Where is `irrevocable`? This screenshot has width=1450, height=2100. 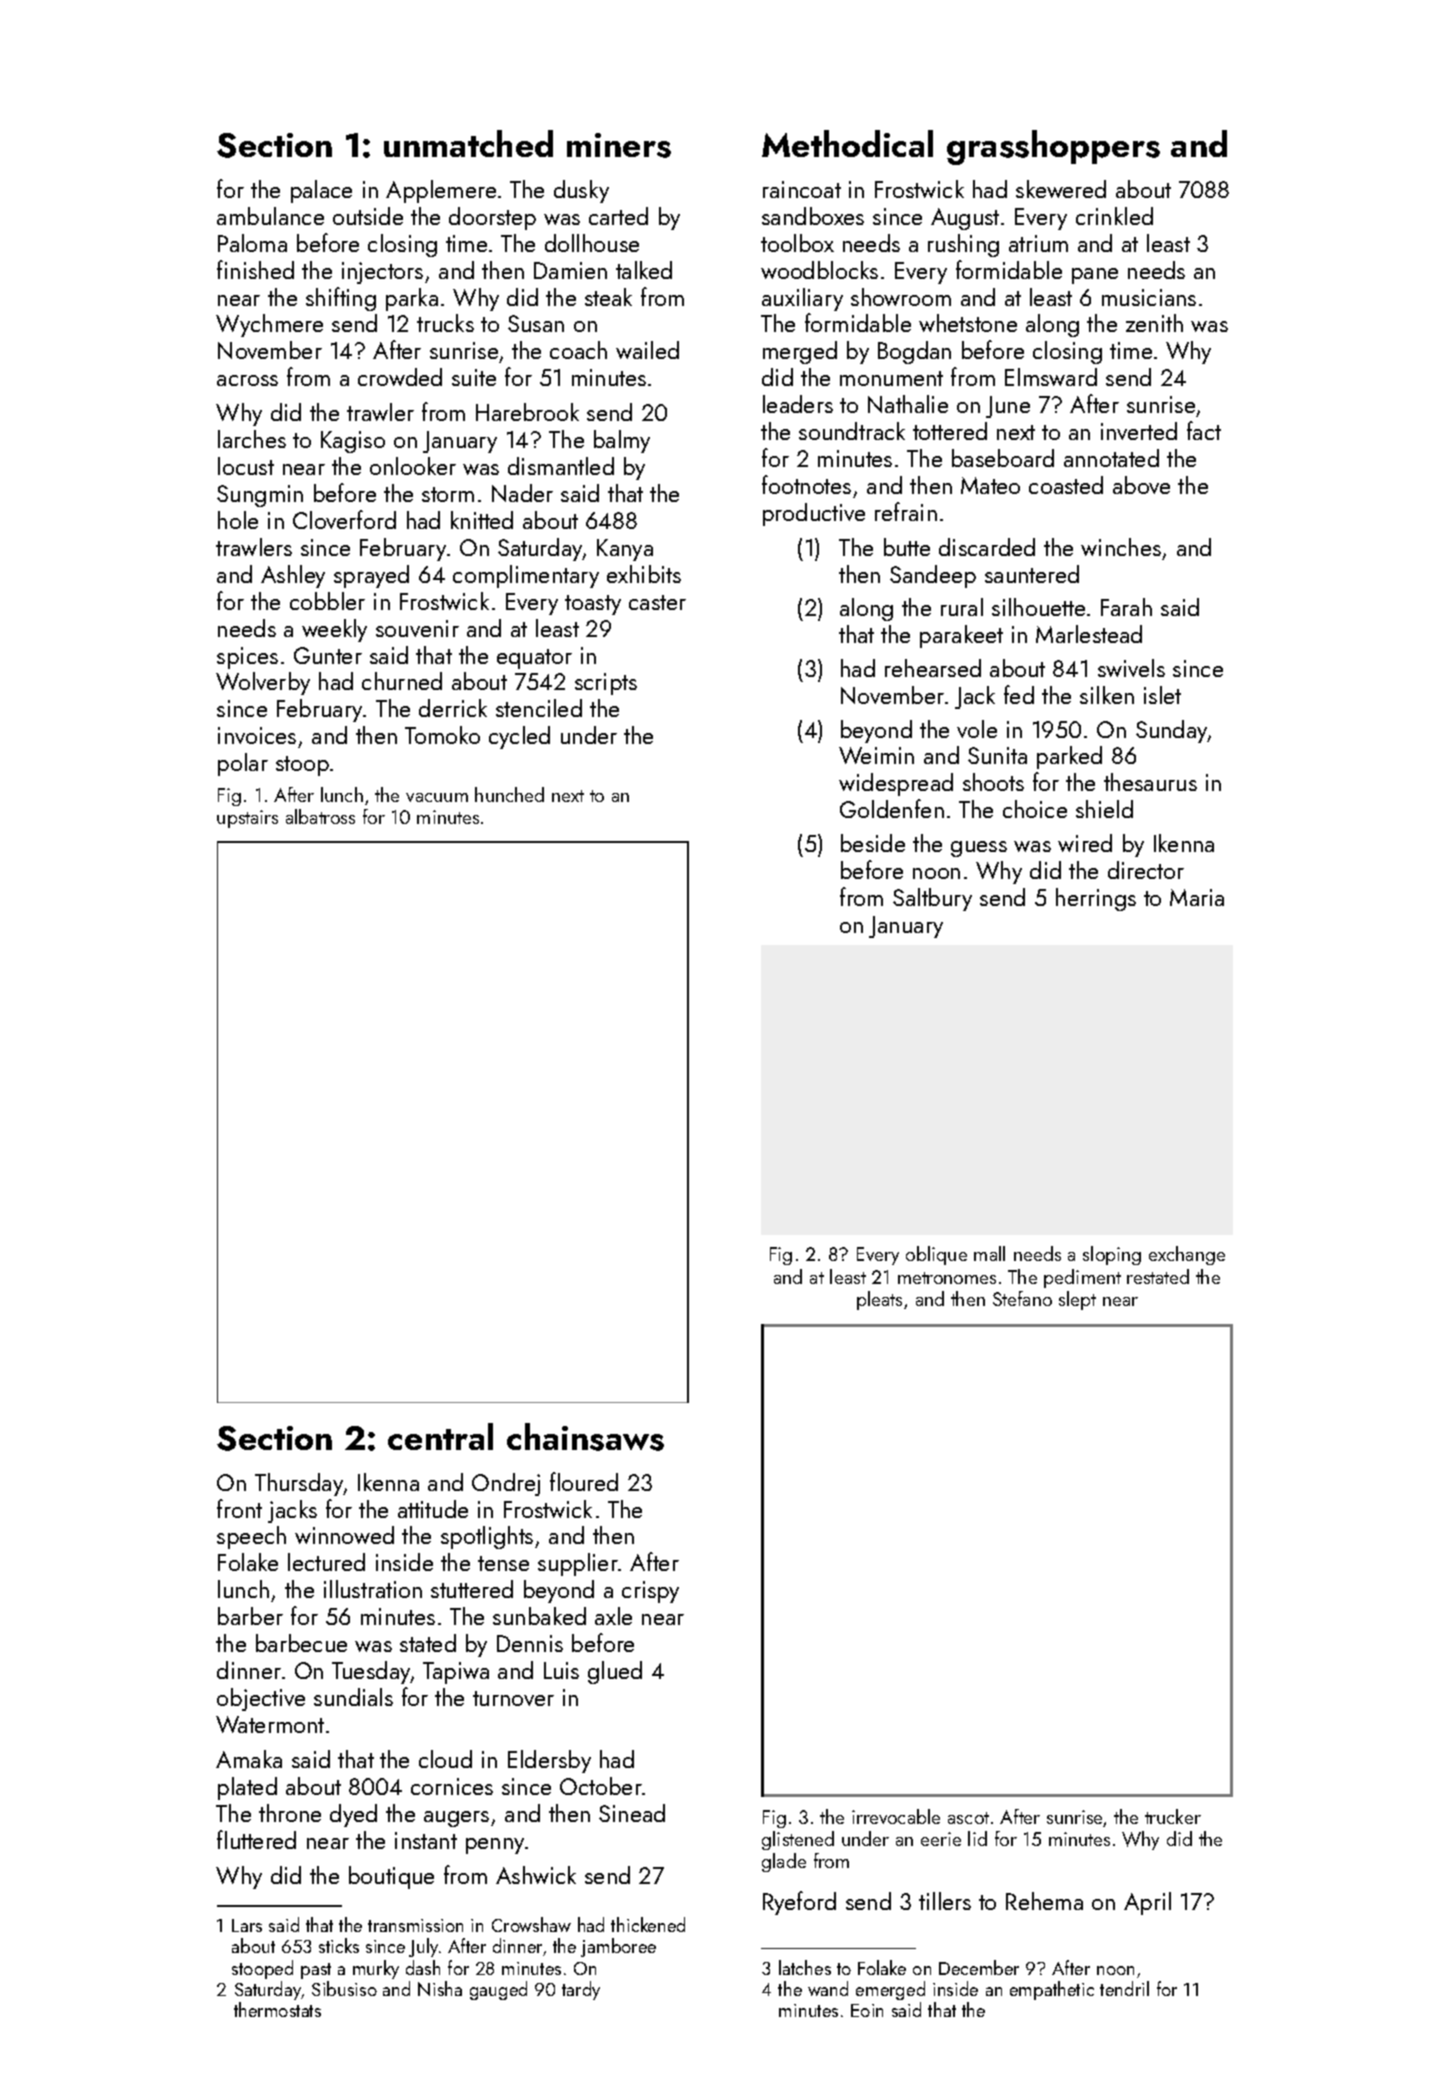
irrevocable is located at coordinates (896, 1816).
